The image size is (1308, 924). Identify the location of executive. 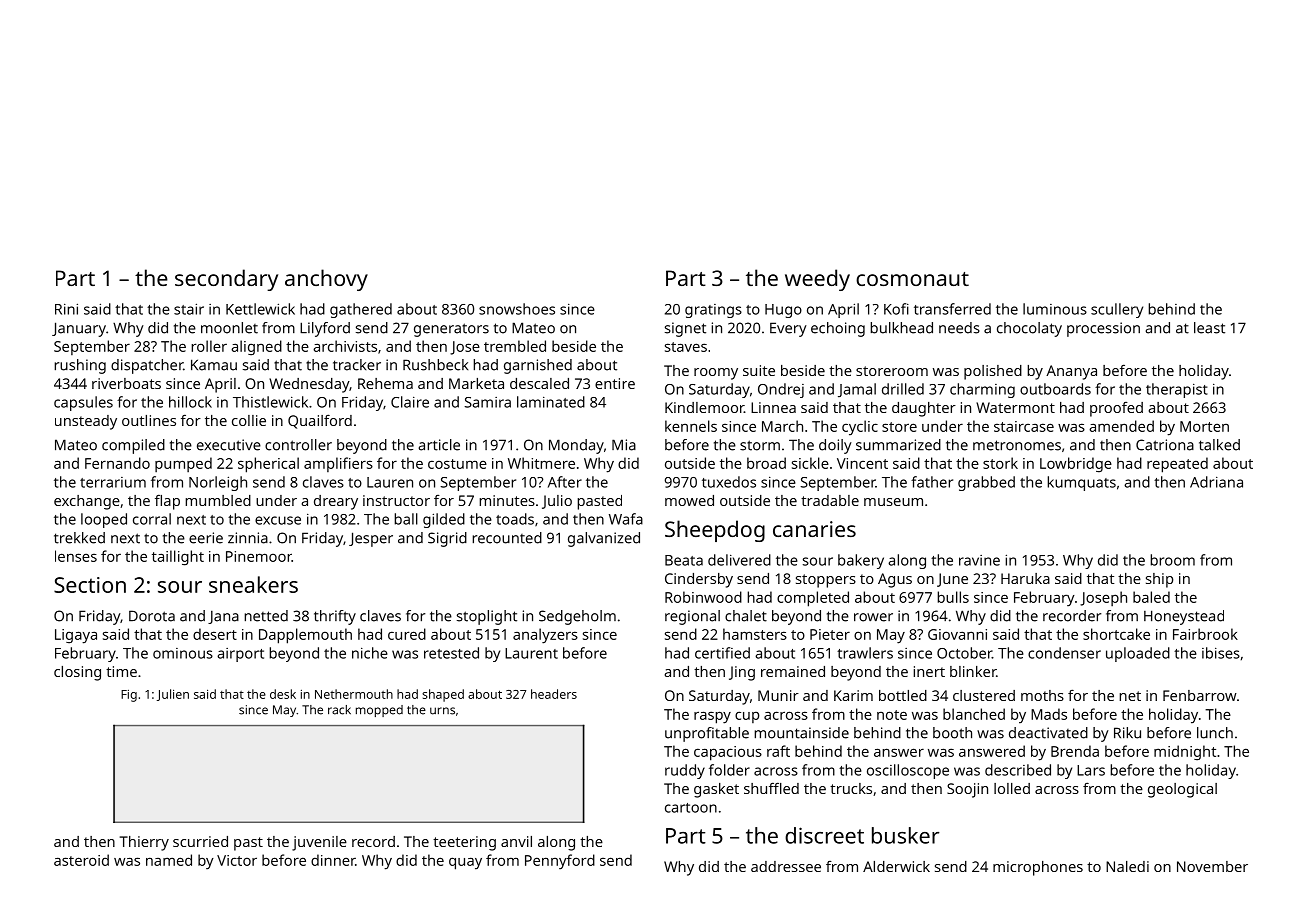
(229, 445).
